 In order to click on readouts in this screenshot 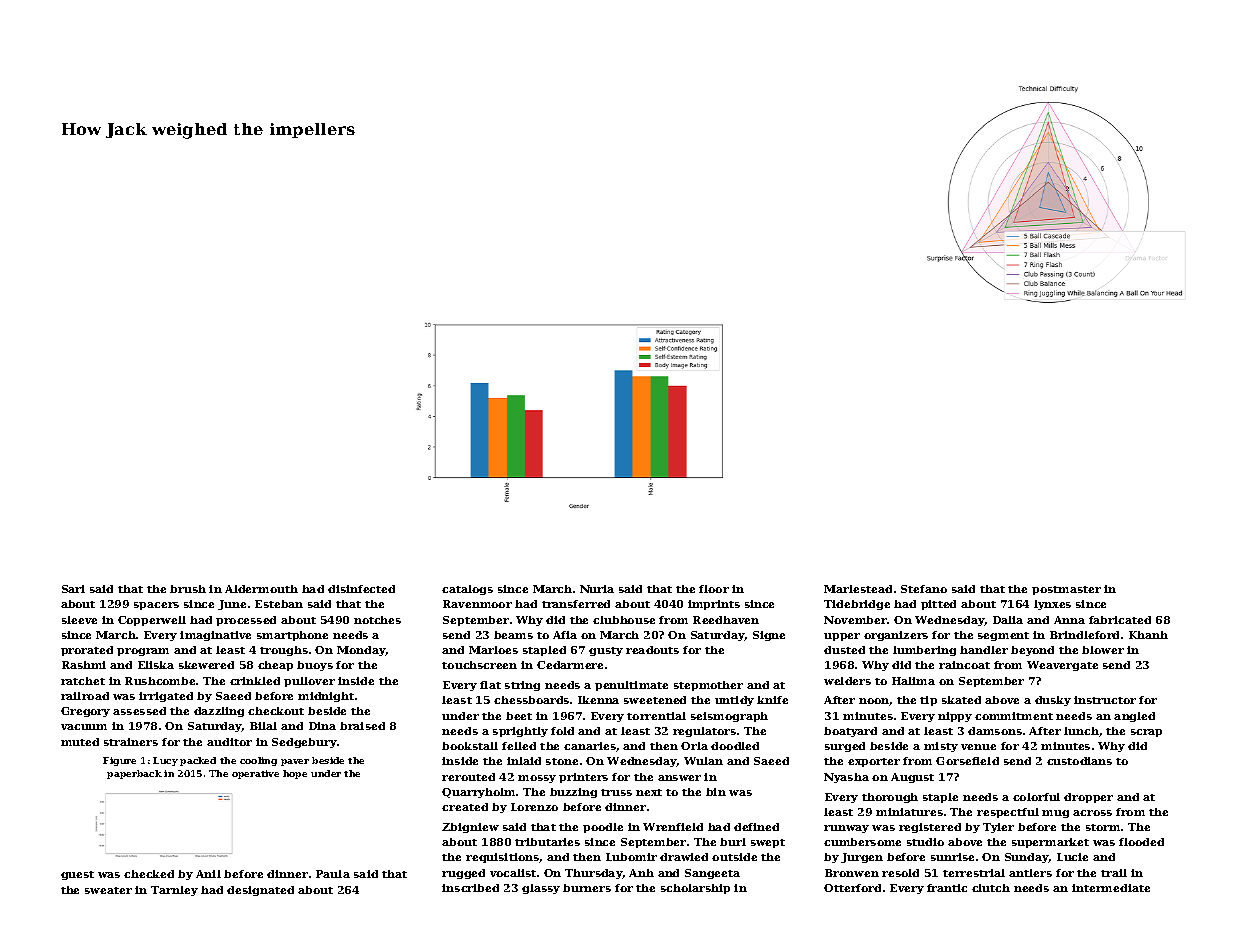, I will do `click(652, 650)`.
